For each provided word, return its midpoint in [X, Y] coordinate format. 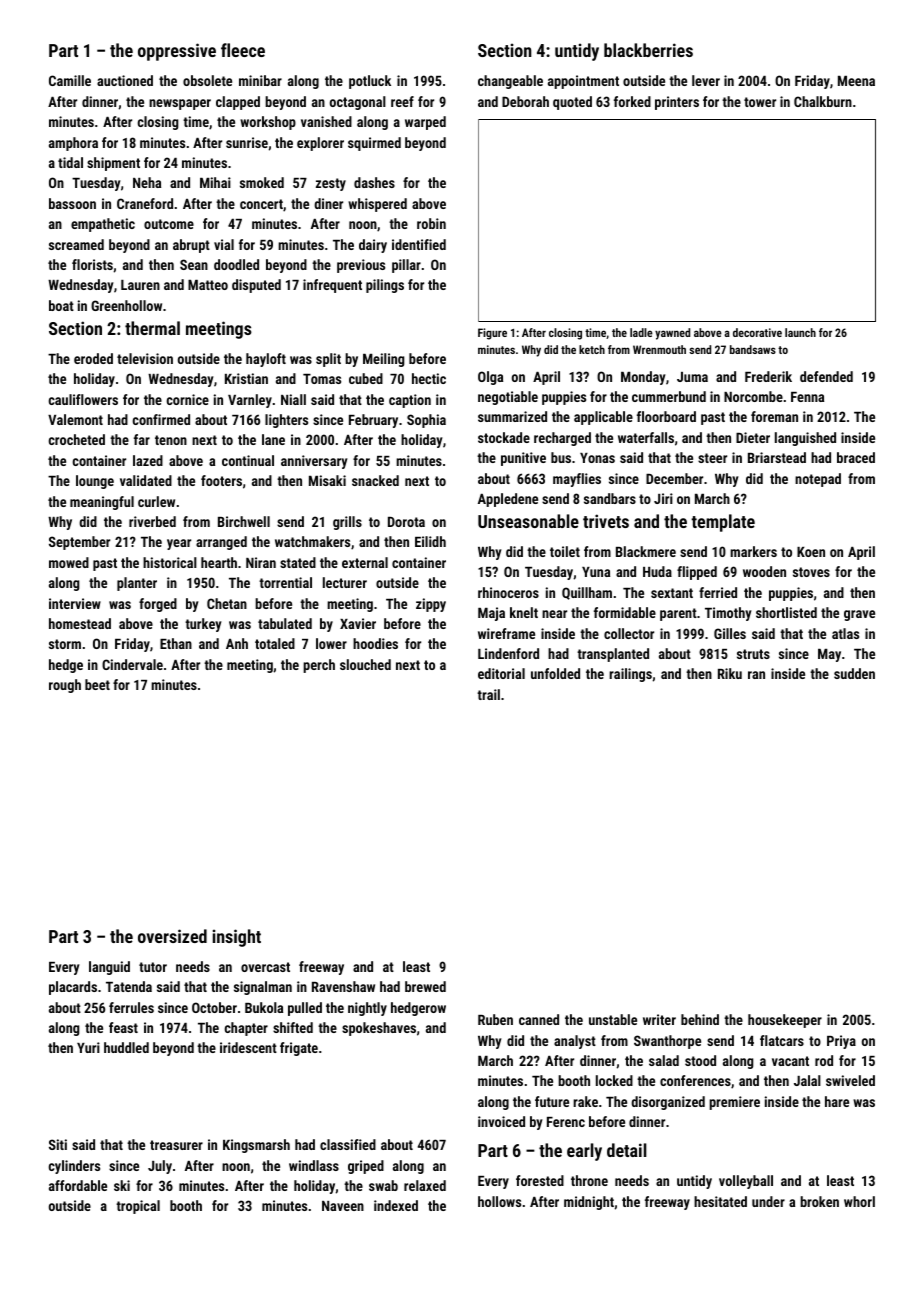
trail [488, 694]
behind [700, 1019]
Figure [492, 334]
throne [589, 1180]
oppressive [177, 52]
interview [75, 603]
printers [677, 103]
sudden [854, 673]
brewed [425, 986]
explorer [320, 144]
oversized [172, 936]
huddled [126, 1047]
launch [800, 332]
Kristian [246, 378]
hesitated [720, 1201]
